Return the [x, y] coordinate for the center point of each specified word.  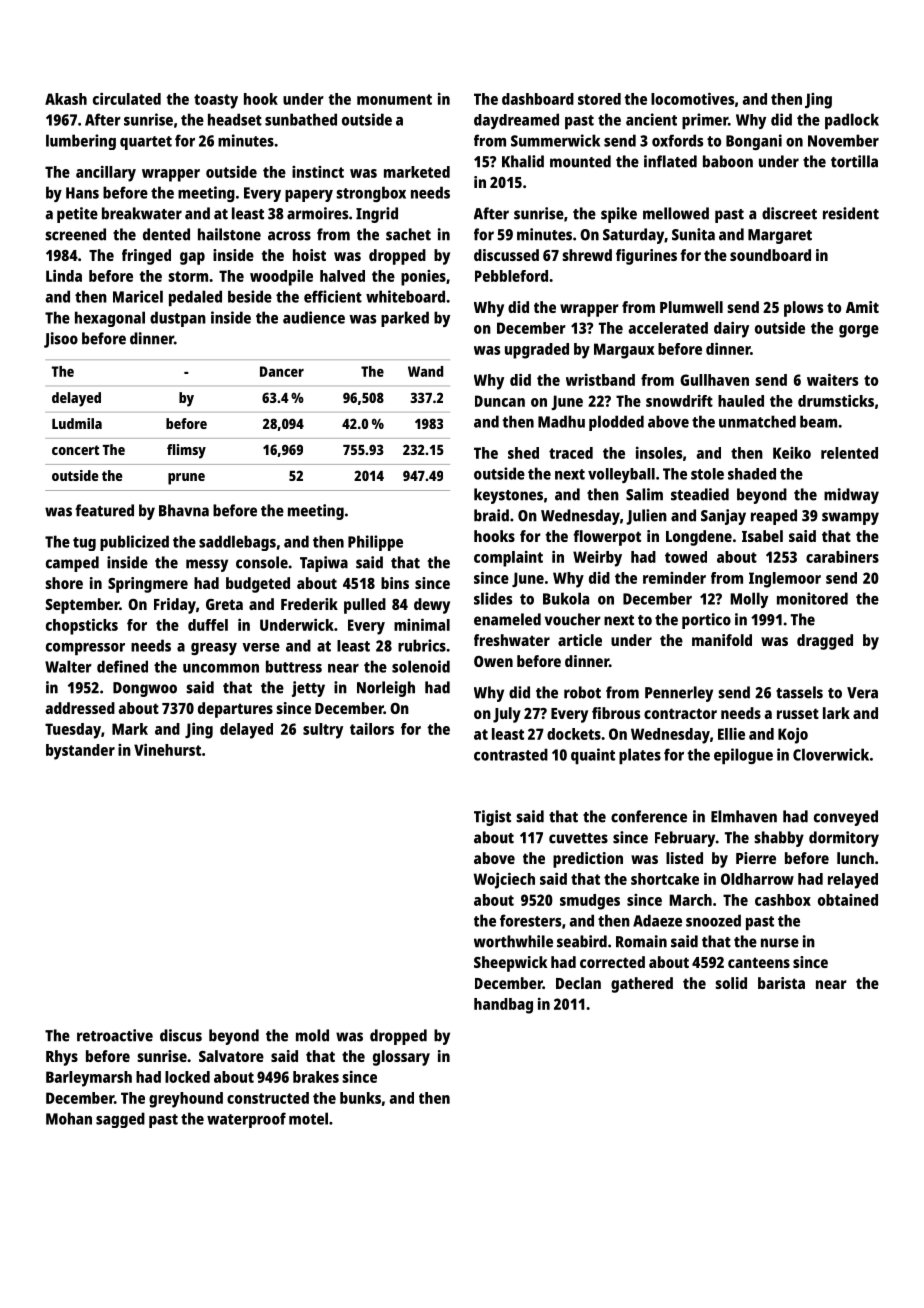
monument [394, 99]
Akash [66, 99]
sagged [120, 1120]
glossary [401, 1058]
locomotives [692, 98]
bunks [360, 1098]
